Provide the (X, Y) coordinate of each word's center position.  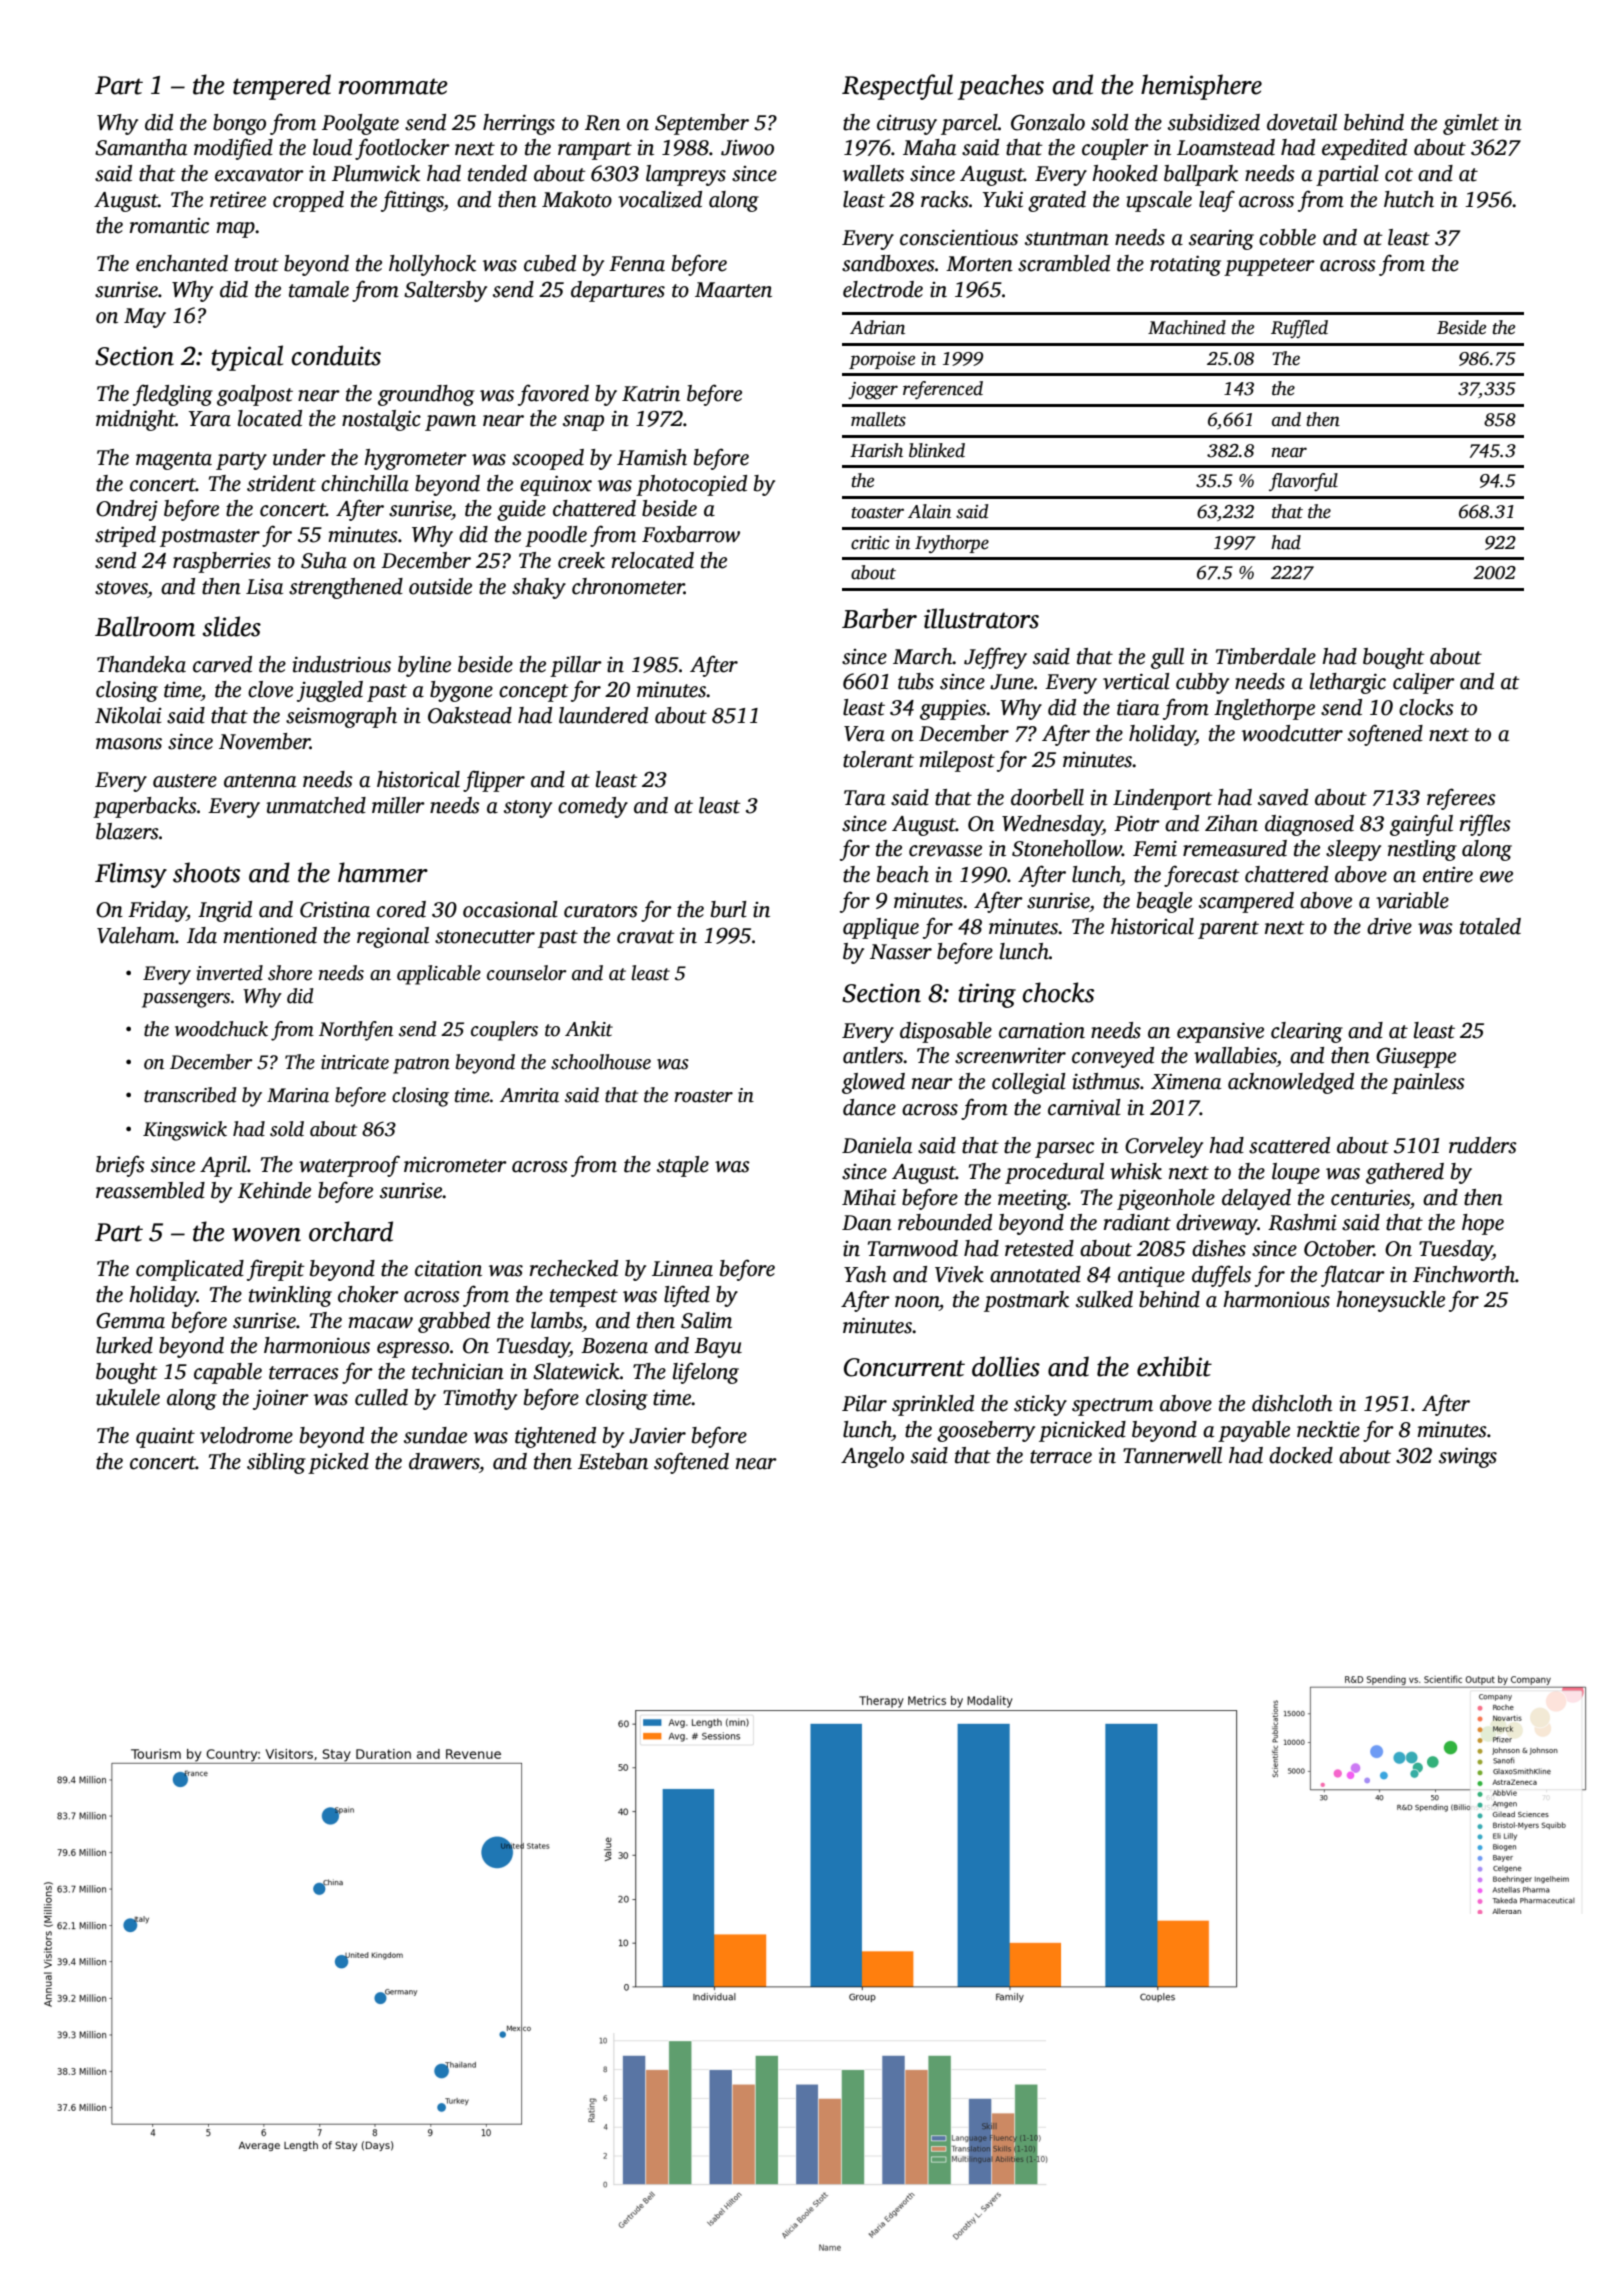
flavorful (1303, 482)
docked (1301, 1455)
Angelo (872, 1457)
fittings (412, 201)
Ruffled (1299, 329)
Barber (879, 618)
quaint (165, 1438)
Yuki (1003, 199)
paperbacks (145, 807)
